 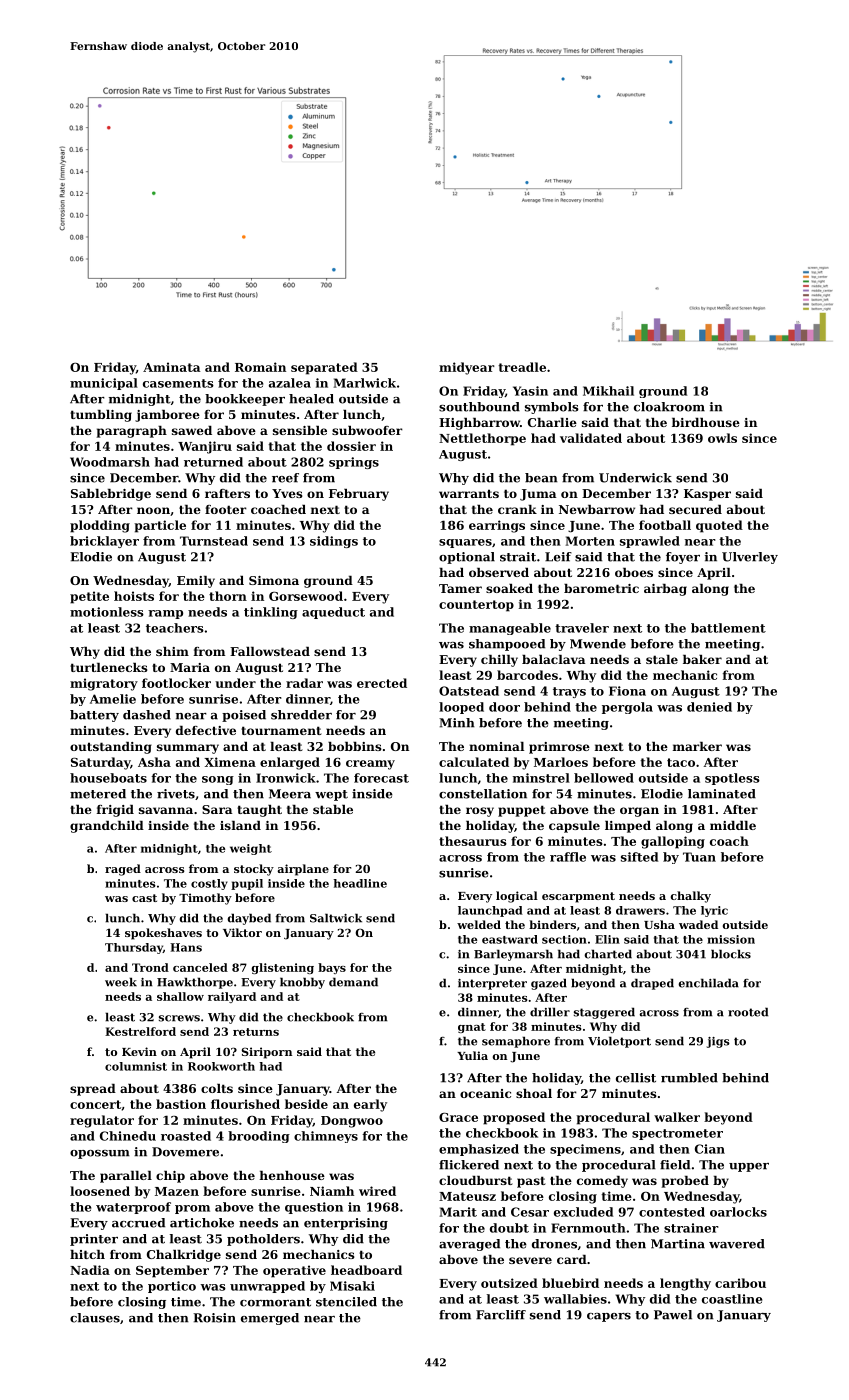 What do you see at coordinates (370, 1105) in the screenshot?
I see `early` at bounding box center [370, 1105].
